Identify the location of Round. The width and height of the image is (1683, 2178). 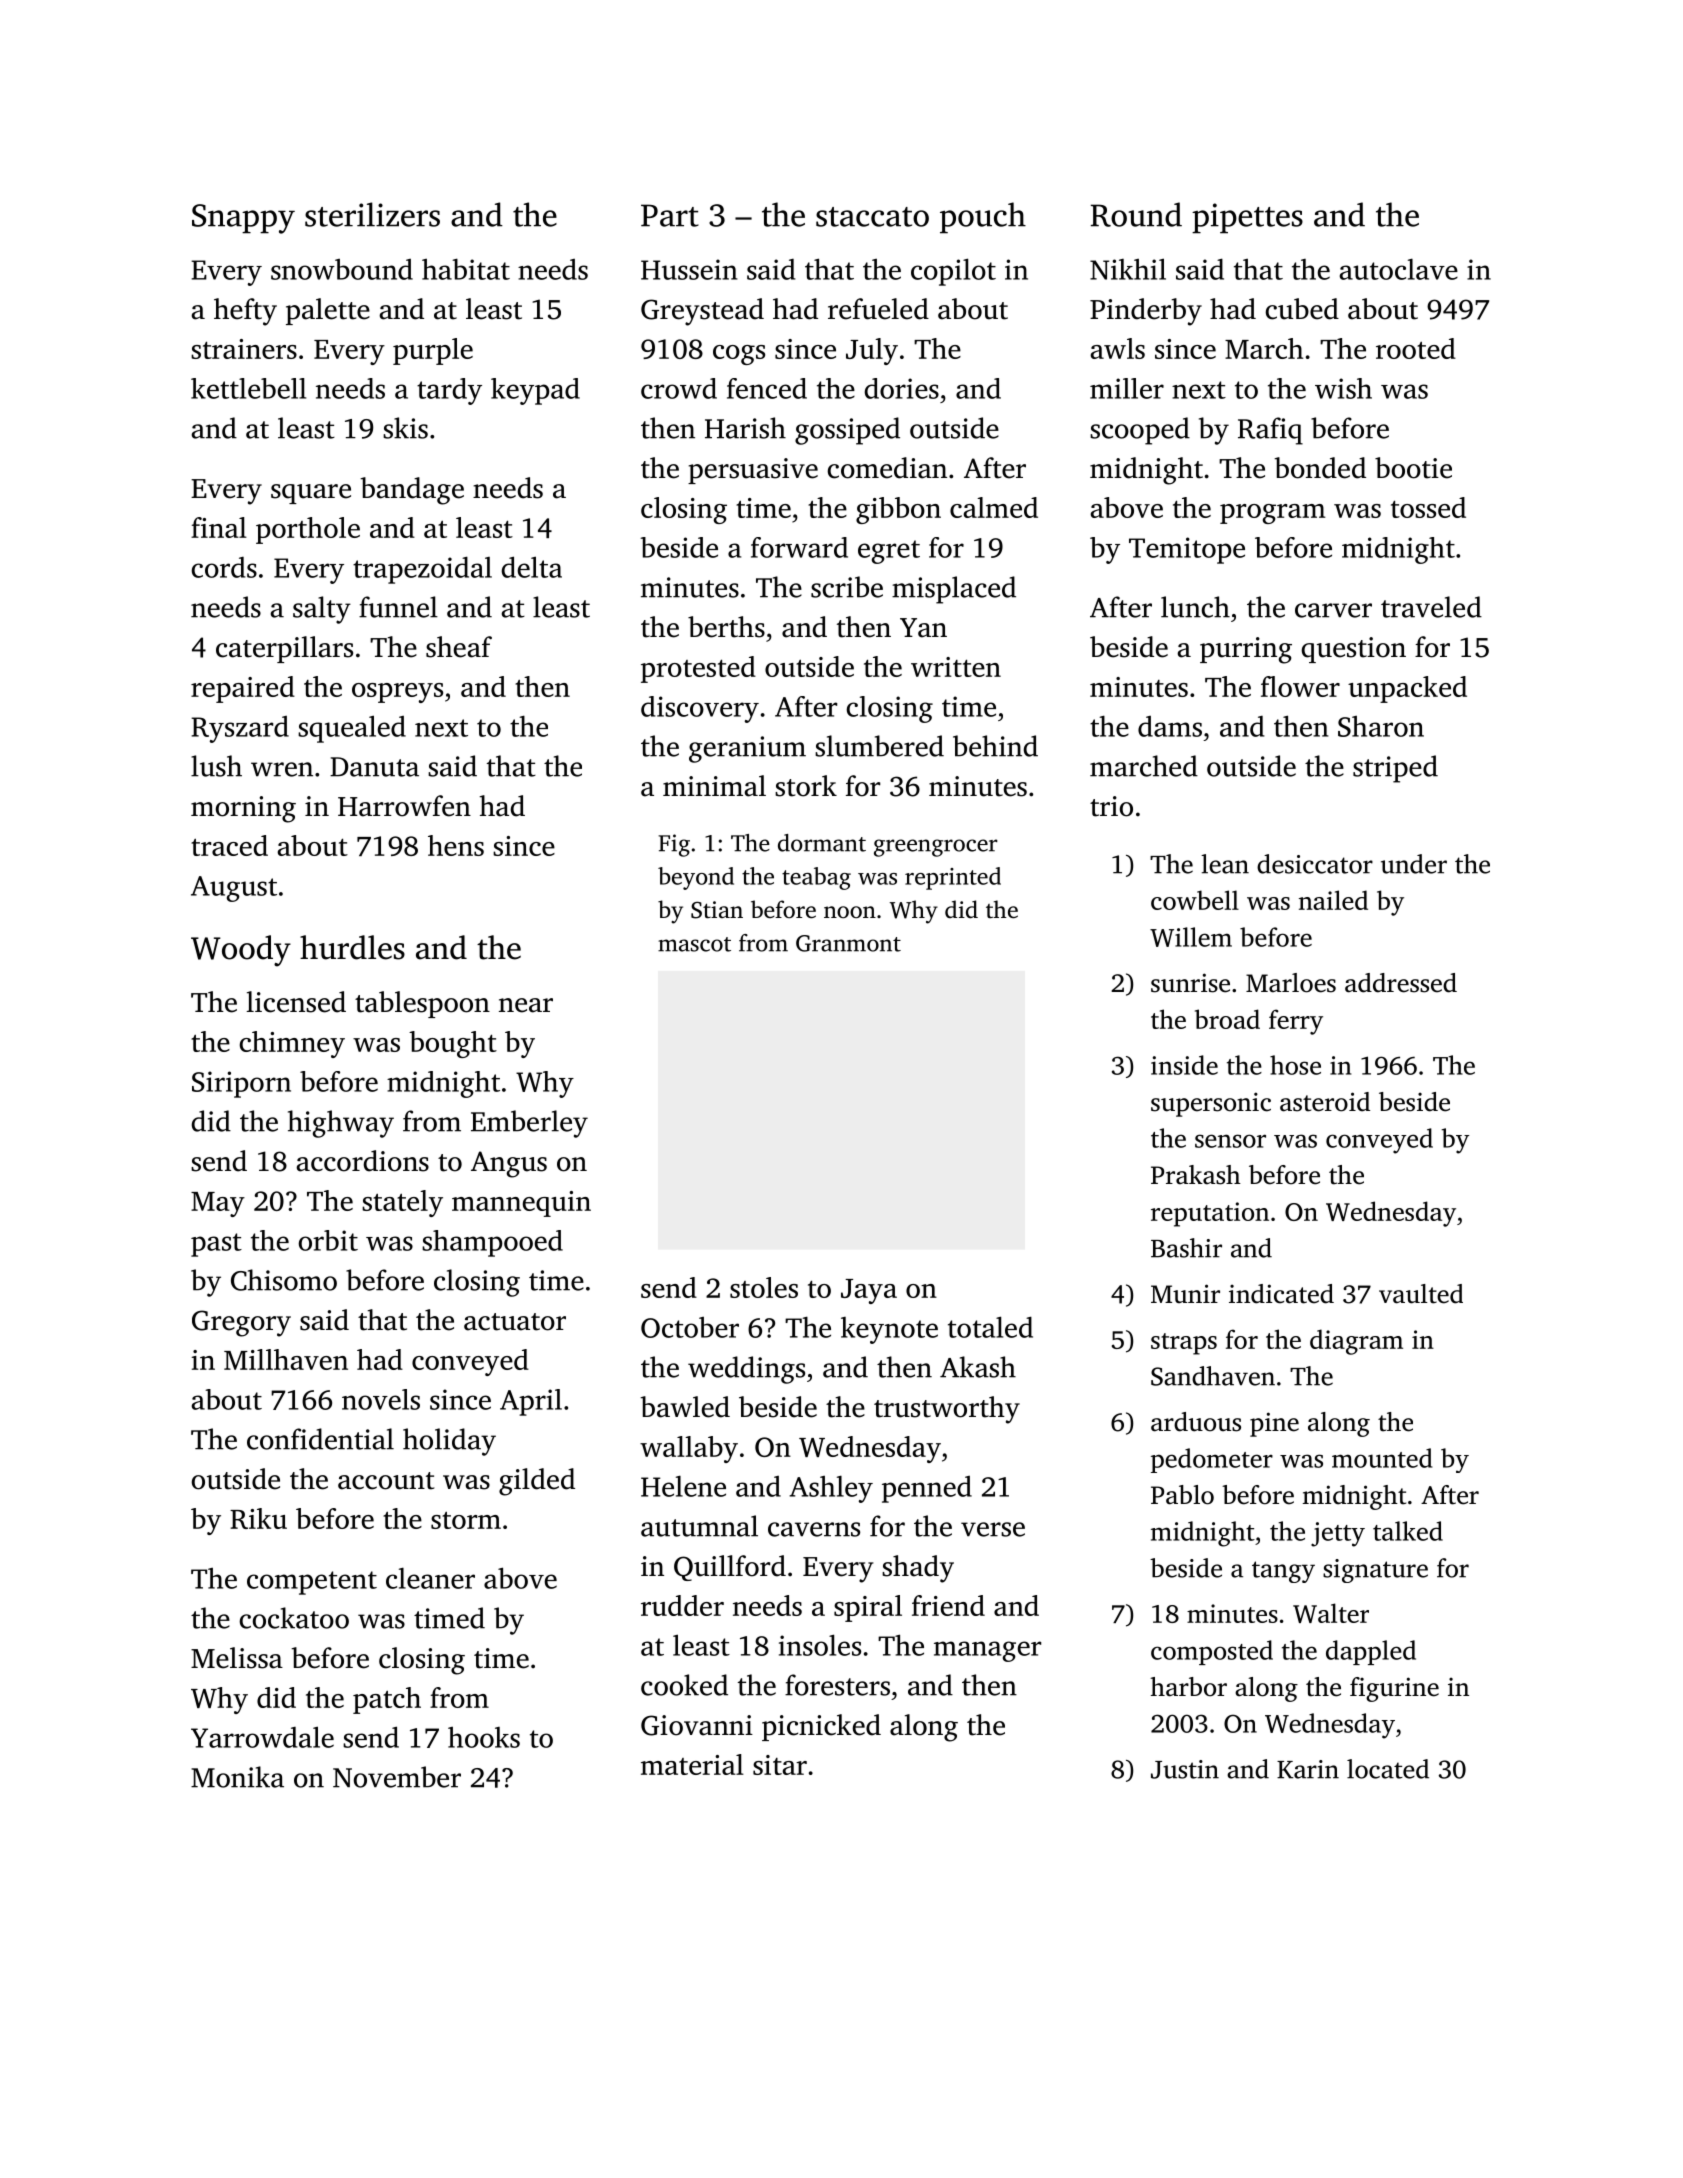
(1136, 214).
